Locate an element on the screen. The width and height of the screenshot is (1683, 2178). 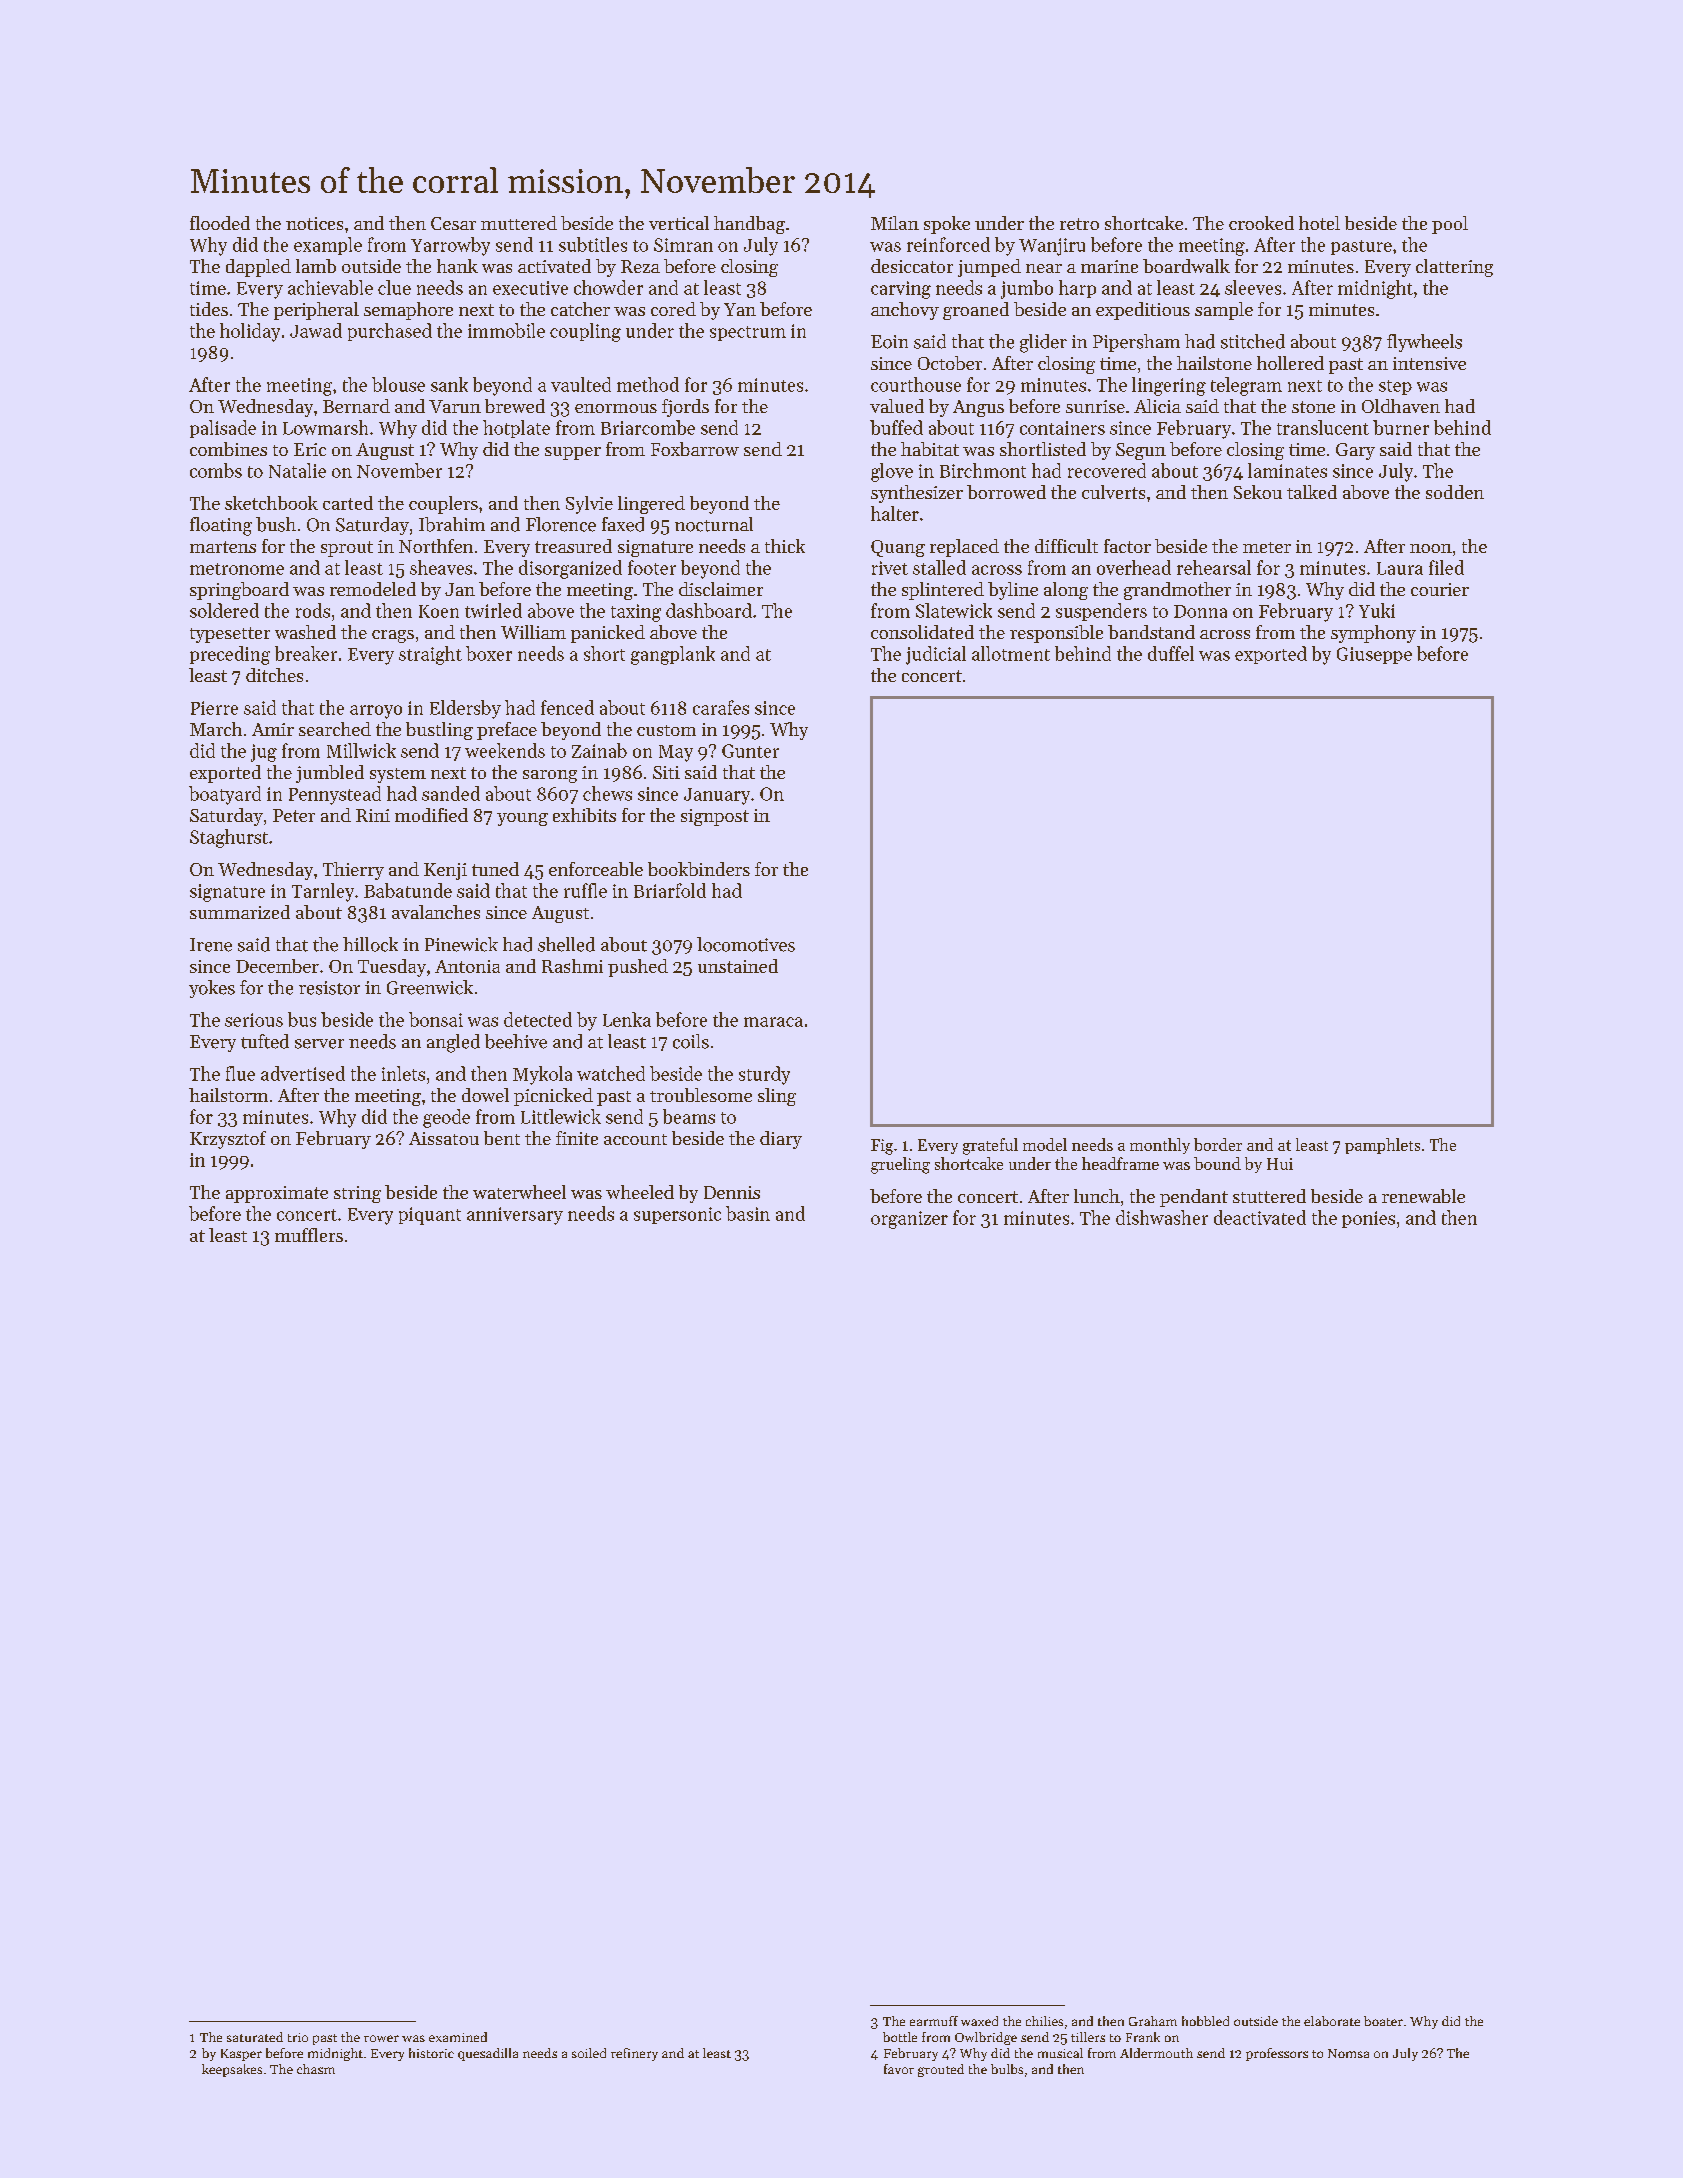
Lenka is located at coordinates (627, 1019).
